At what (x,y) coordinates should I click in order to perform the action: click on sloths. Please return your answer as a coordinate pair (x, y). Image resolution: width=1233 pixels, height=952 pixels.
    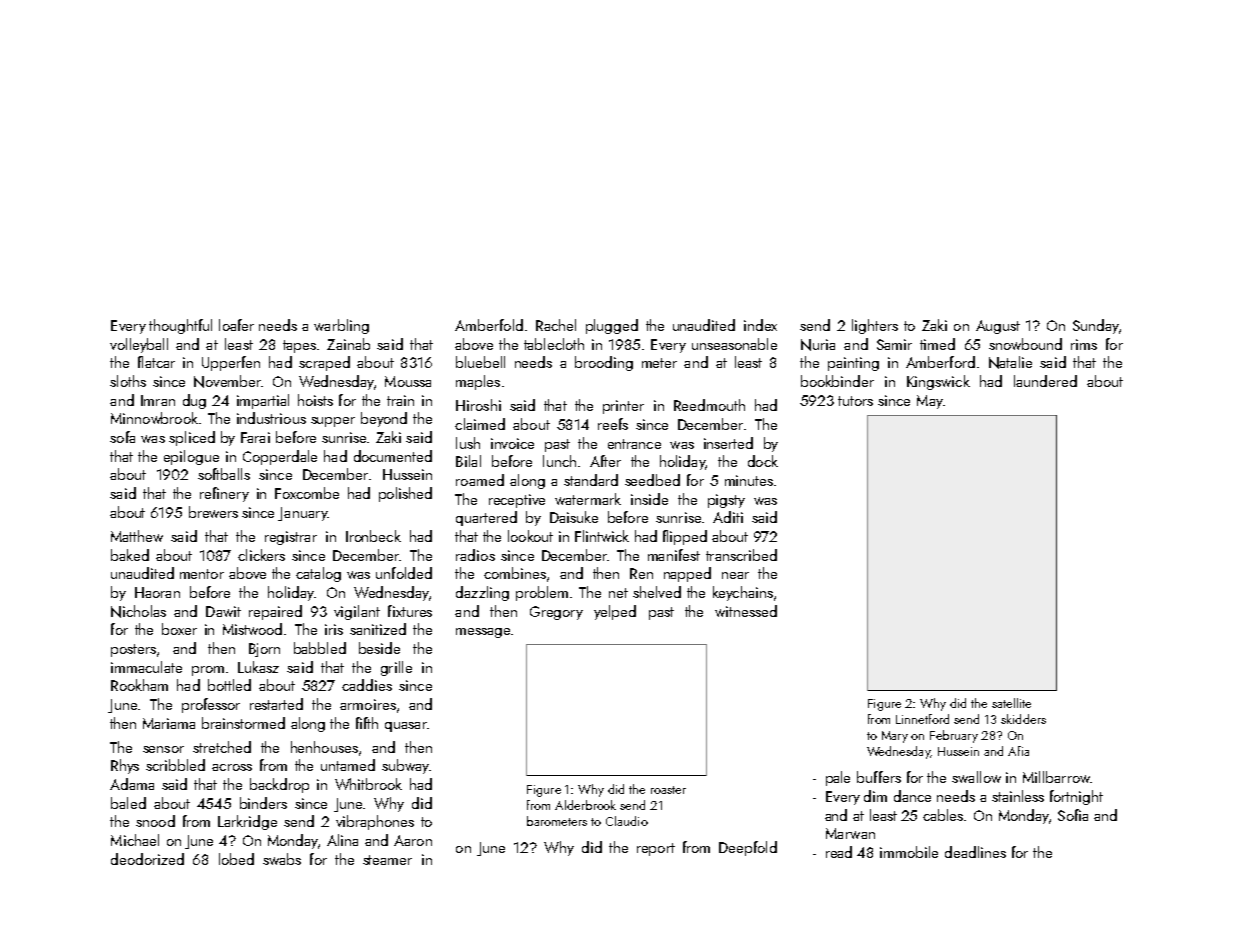
    Looking at the image, I should click on (128, 381).
